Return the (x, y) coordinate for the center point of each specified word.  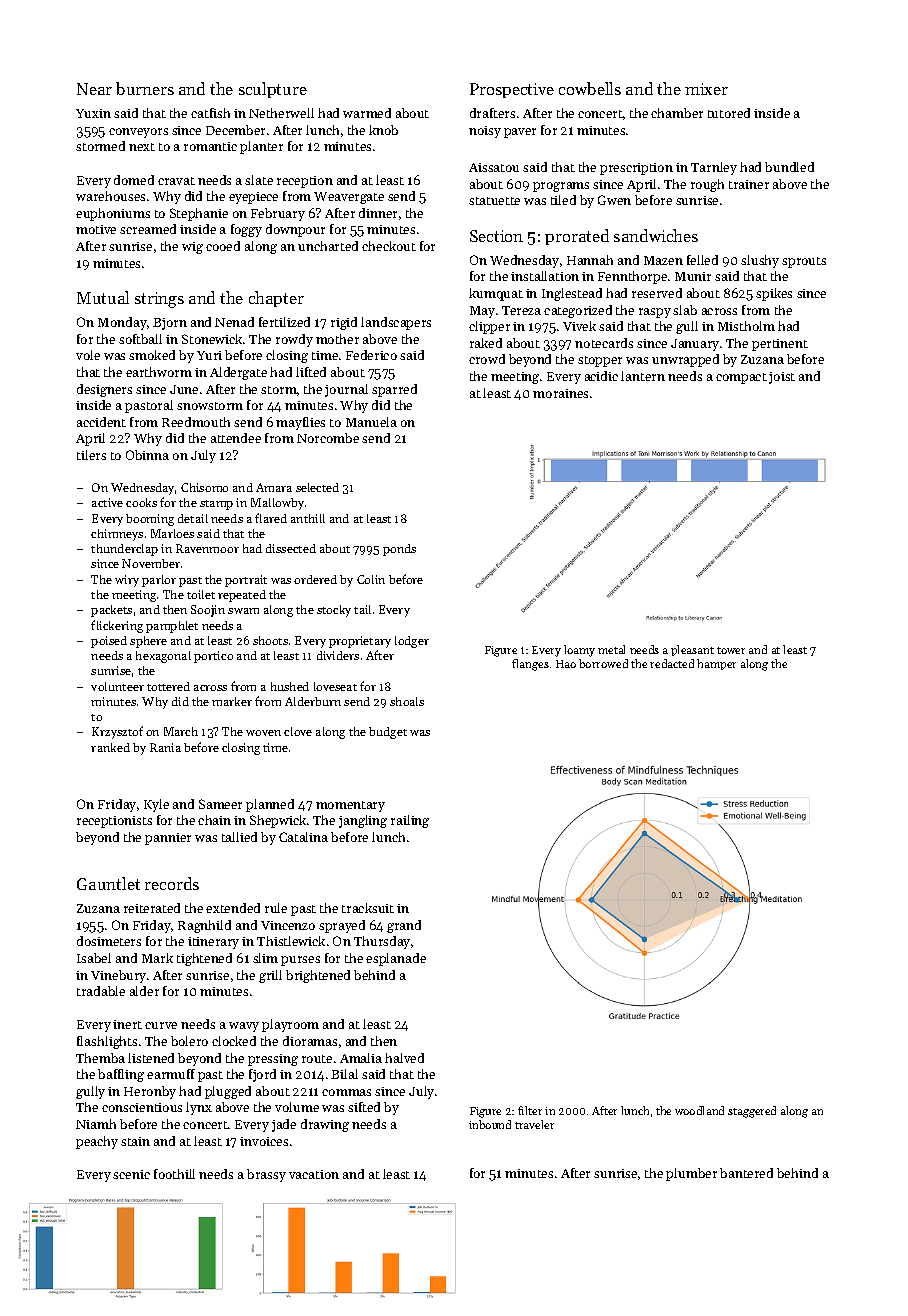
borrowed (603, 663)
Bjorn (170, 324)
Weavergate (349, 198)
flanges (530, 665)
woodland (699, 1110)
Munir (693, 276)
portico (213, 657)
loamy (579, 651)
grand (404, 926)
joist (782, 378)
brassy (266, 1175)
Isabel (94, 958)
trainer (749, 184)
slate (259, 180)
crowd (487, 359)
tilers (91, 455)
